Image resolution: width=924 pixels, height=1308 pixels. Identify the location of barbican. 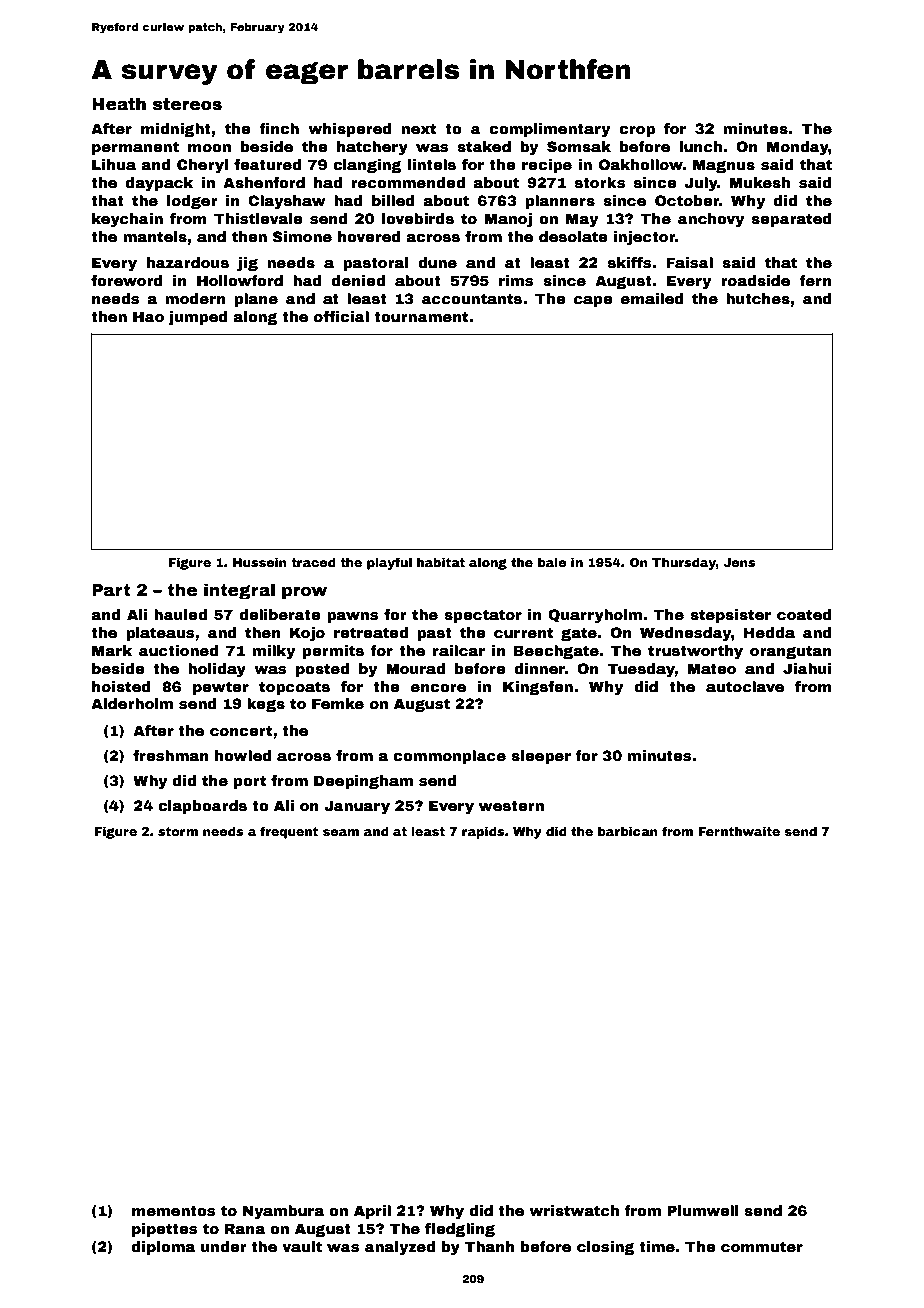
(628, 831).
